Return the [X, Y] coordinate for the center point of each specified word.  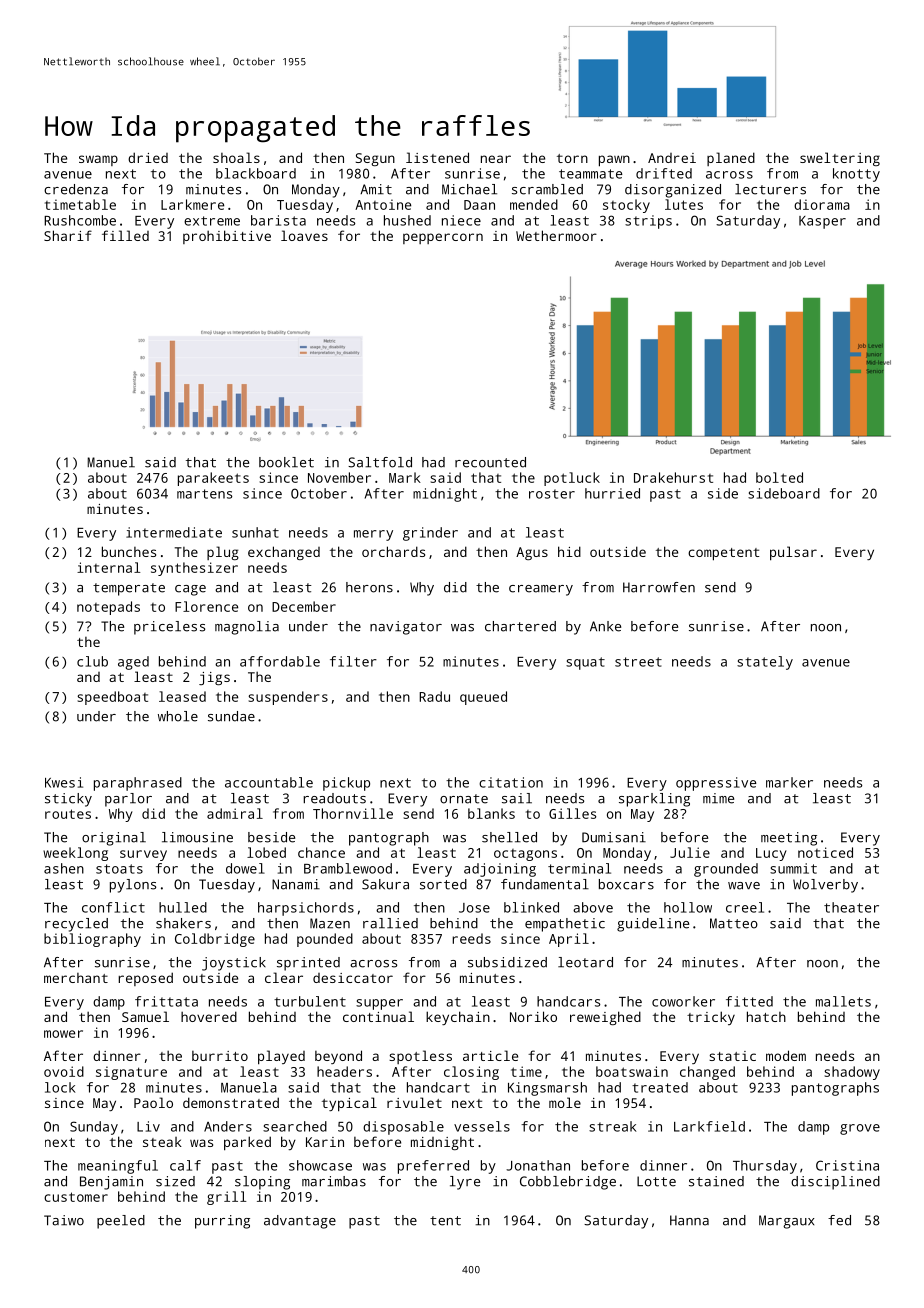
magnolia [247, 628]
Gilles [572, 813]
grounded [726, 870]
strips [648, 222]
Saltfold [380, 462]
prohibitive [227, 237]
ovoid [64, 1071]
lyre [465, 1183]
